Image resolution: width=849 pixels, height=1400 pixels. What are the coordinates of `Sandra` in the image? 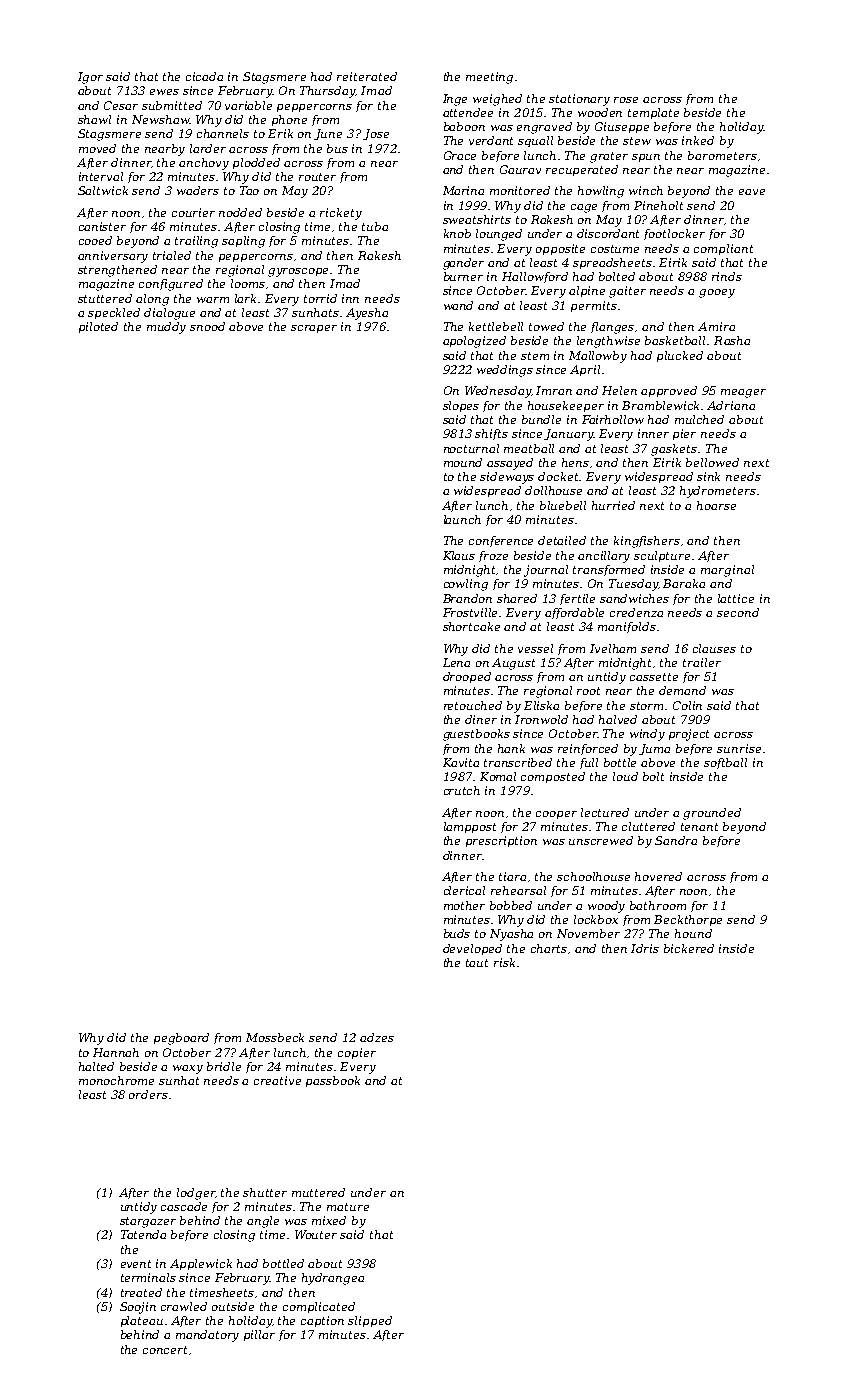 It's located at (676, 840).
